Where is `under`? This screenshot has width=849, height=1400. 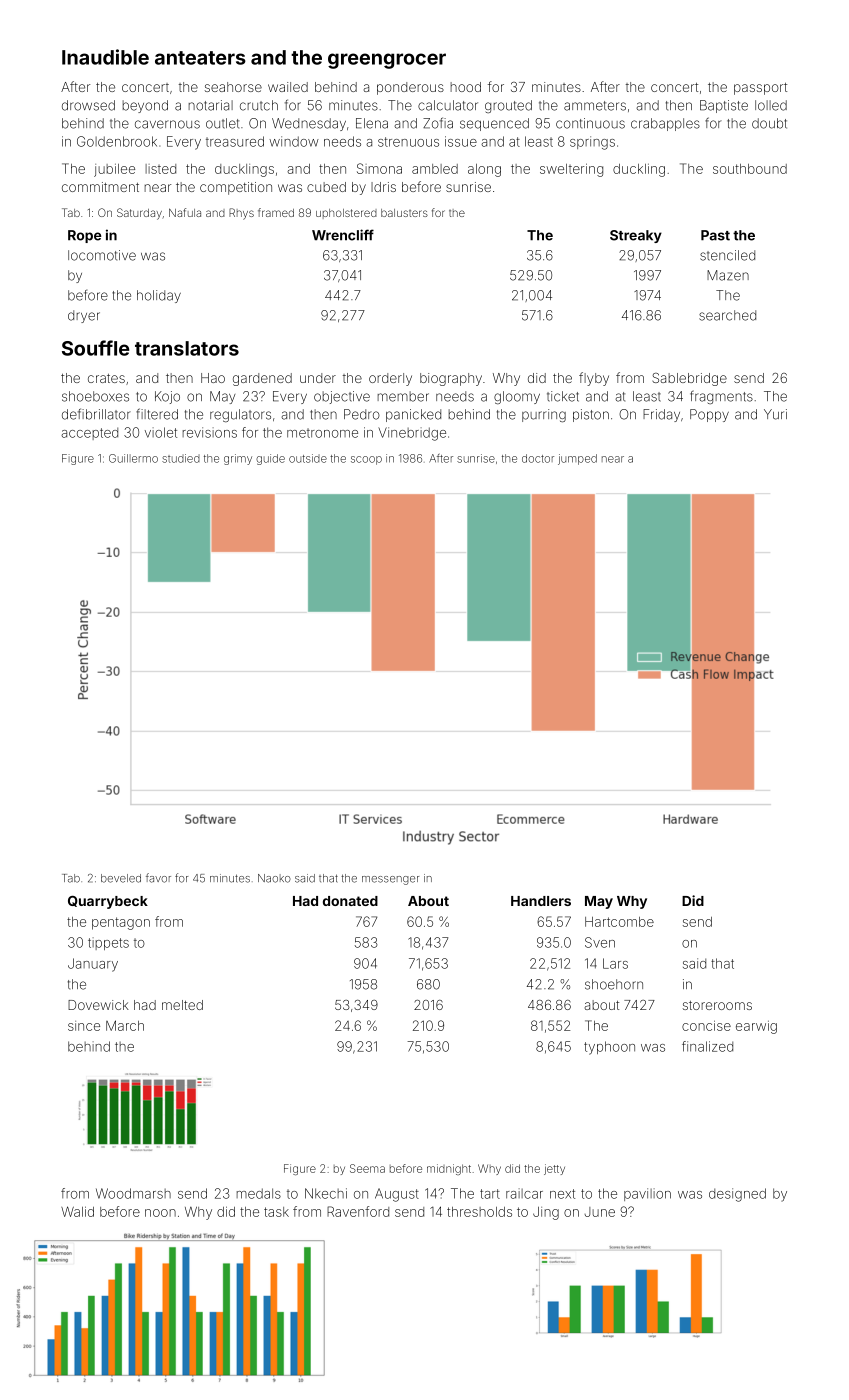 under is located at coordinates (318, 378).
